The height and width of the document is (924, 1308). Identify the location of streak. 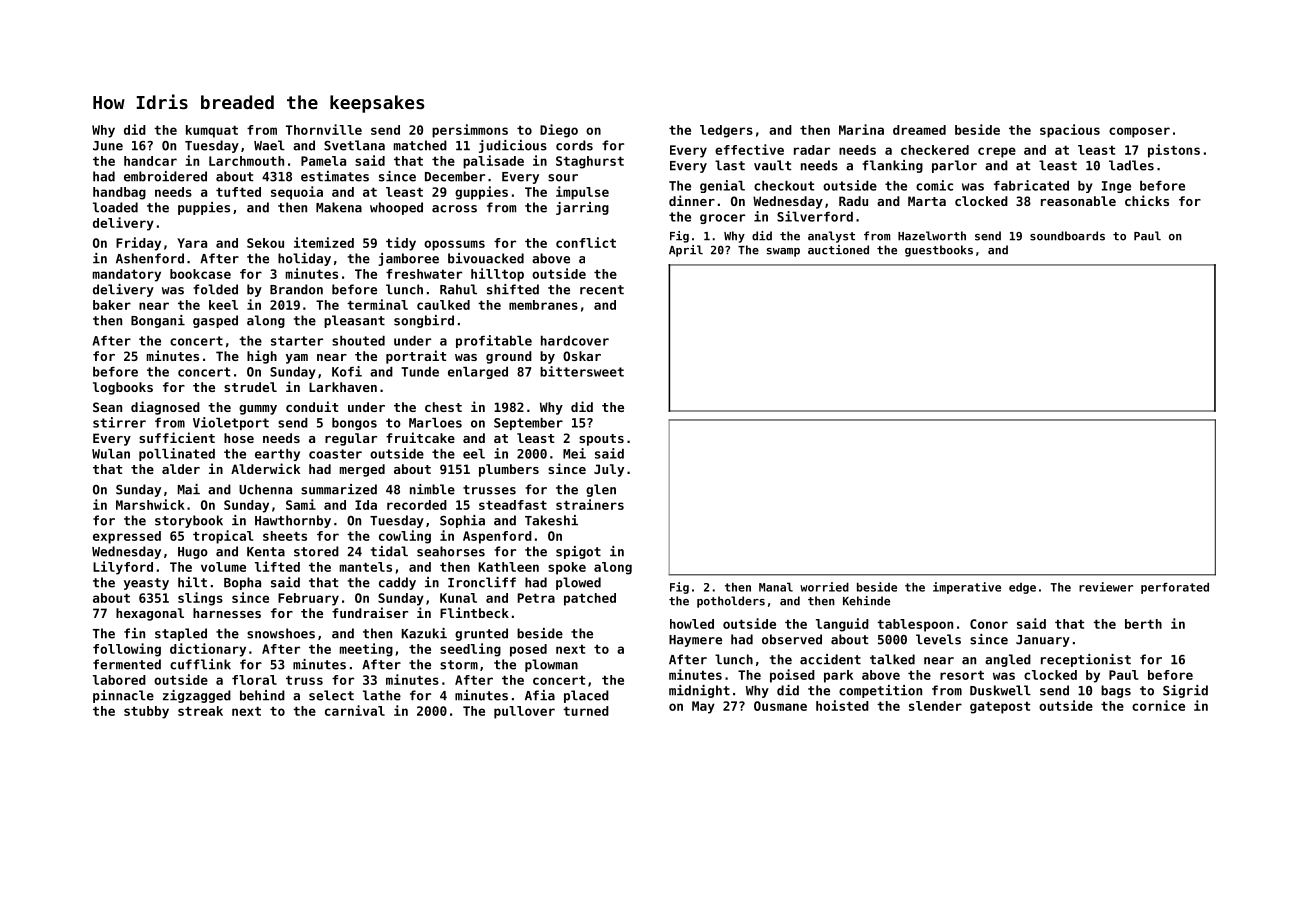
(200, 711).
